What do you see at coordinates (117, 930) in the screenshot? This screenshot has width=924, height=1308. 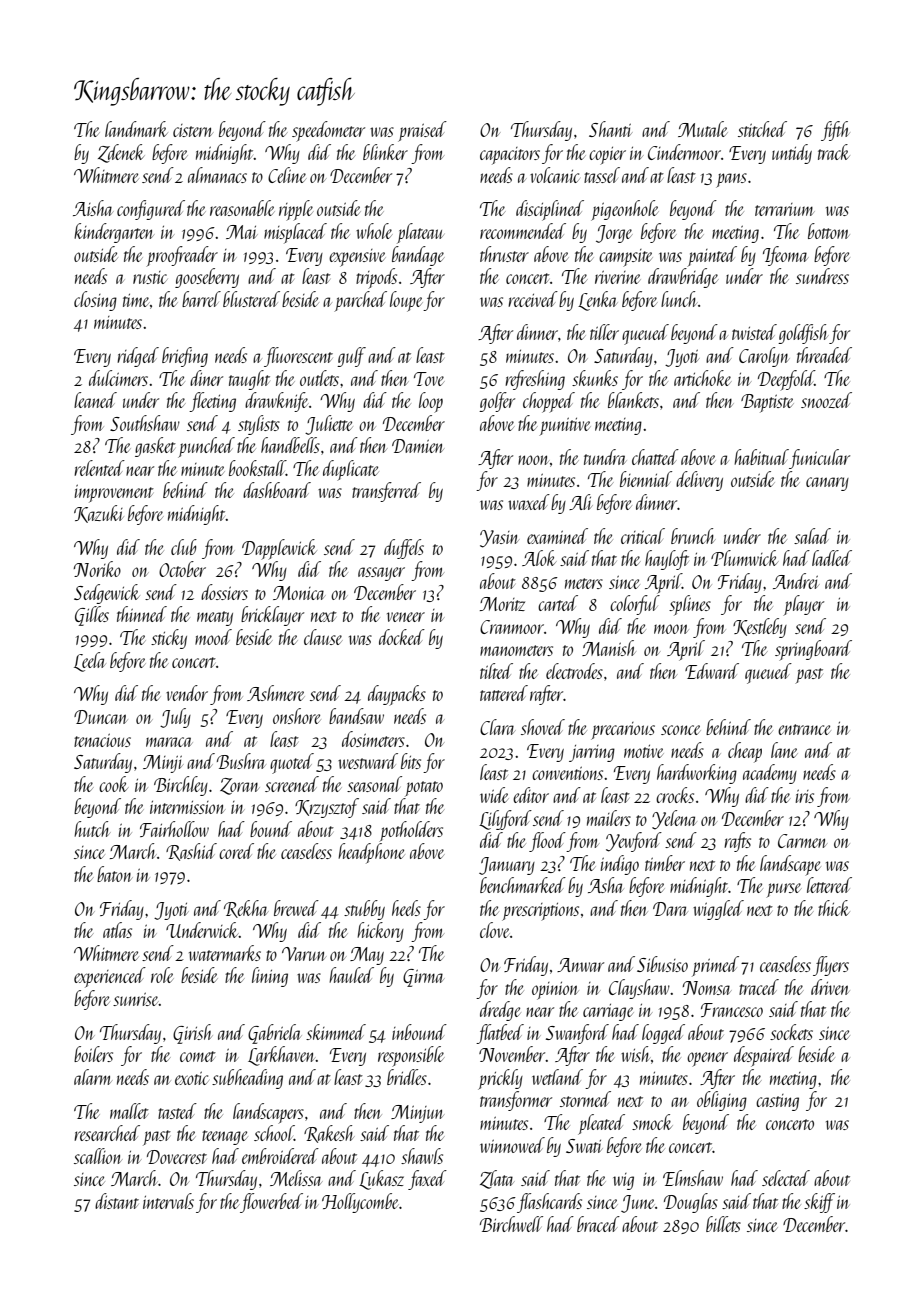 I see `atlas` at bounding box center [117, 930].
